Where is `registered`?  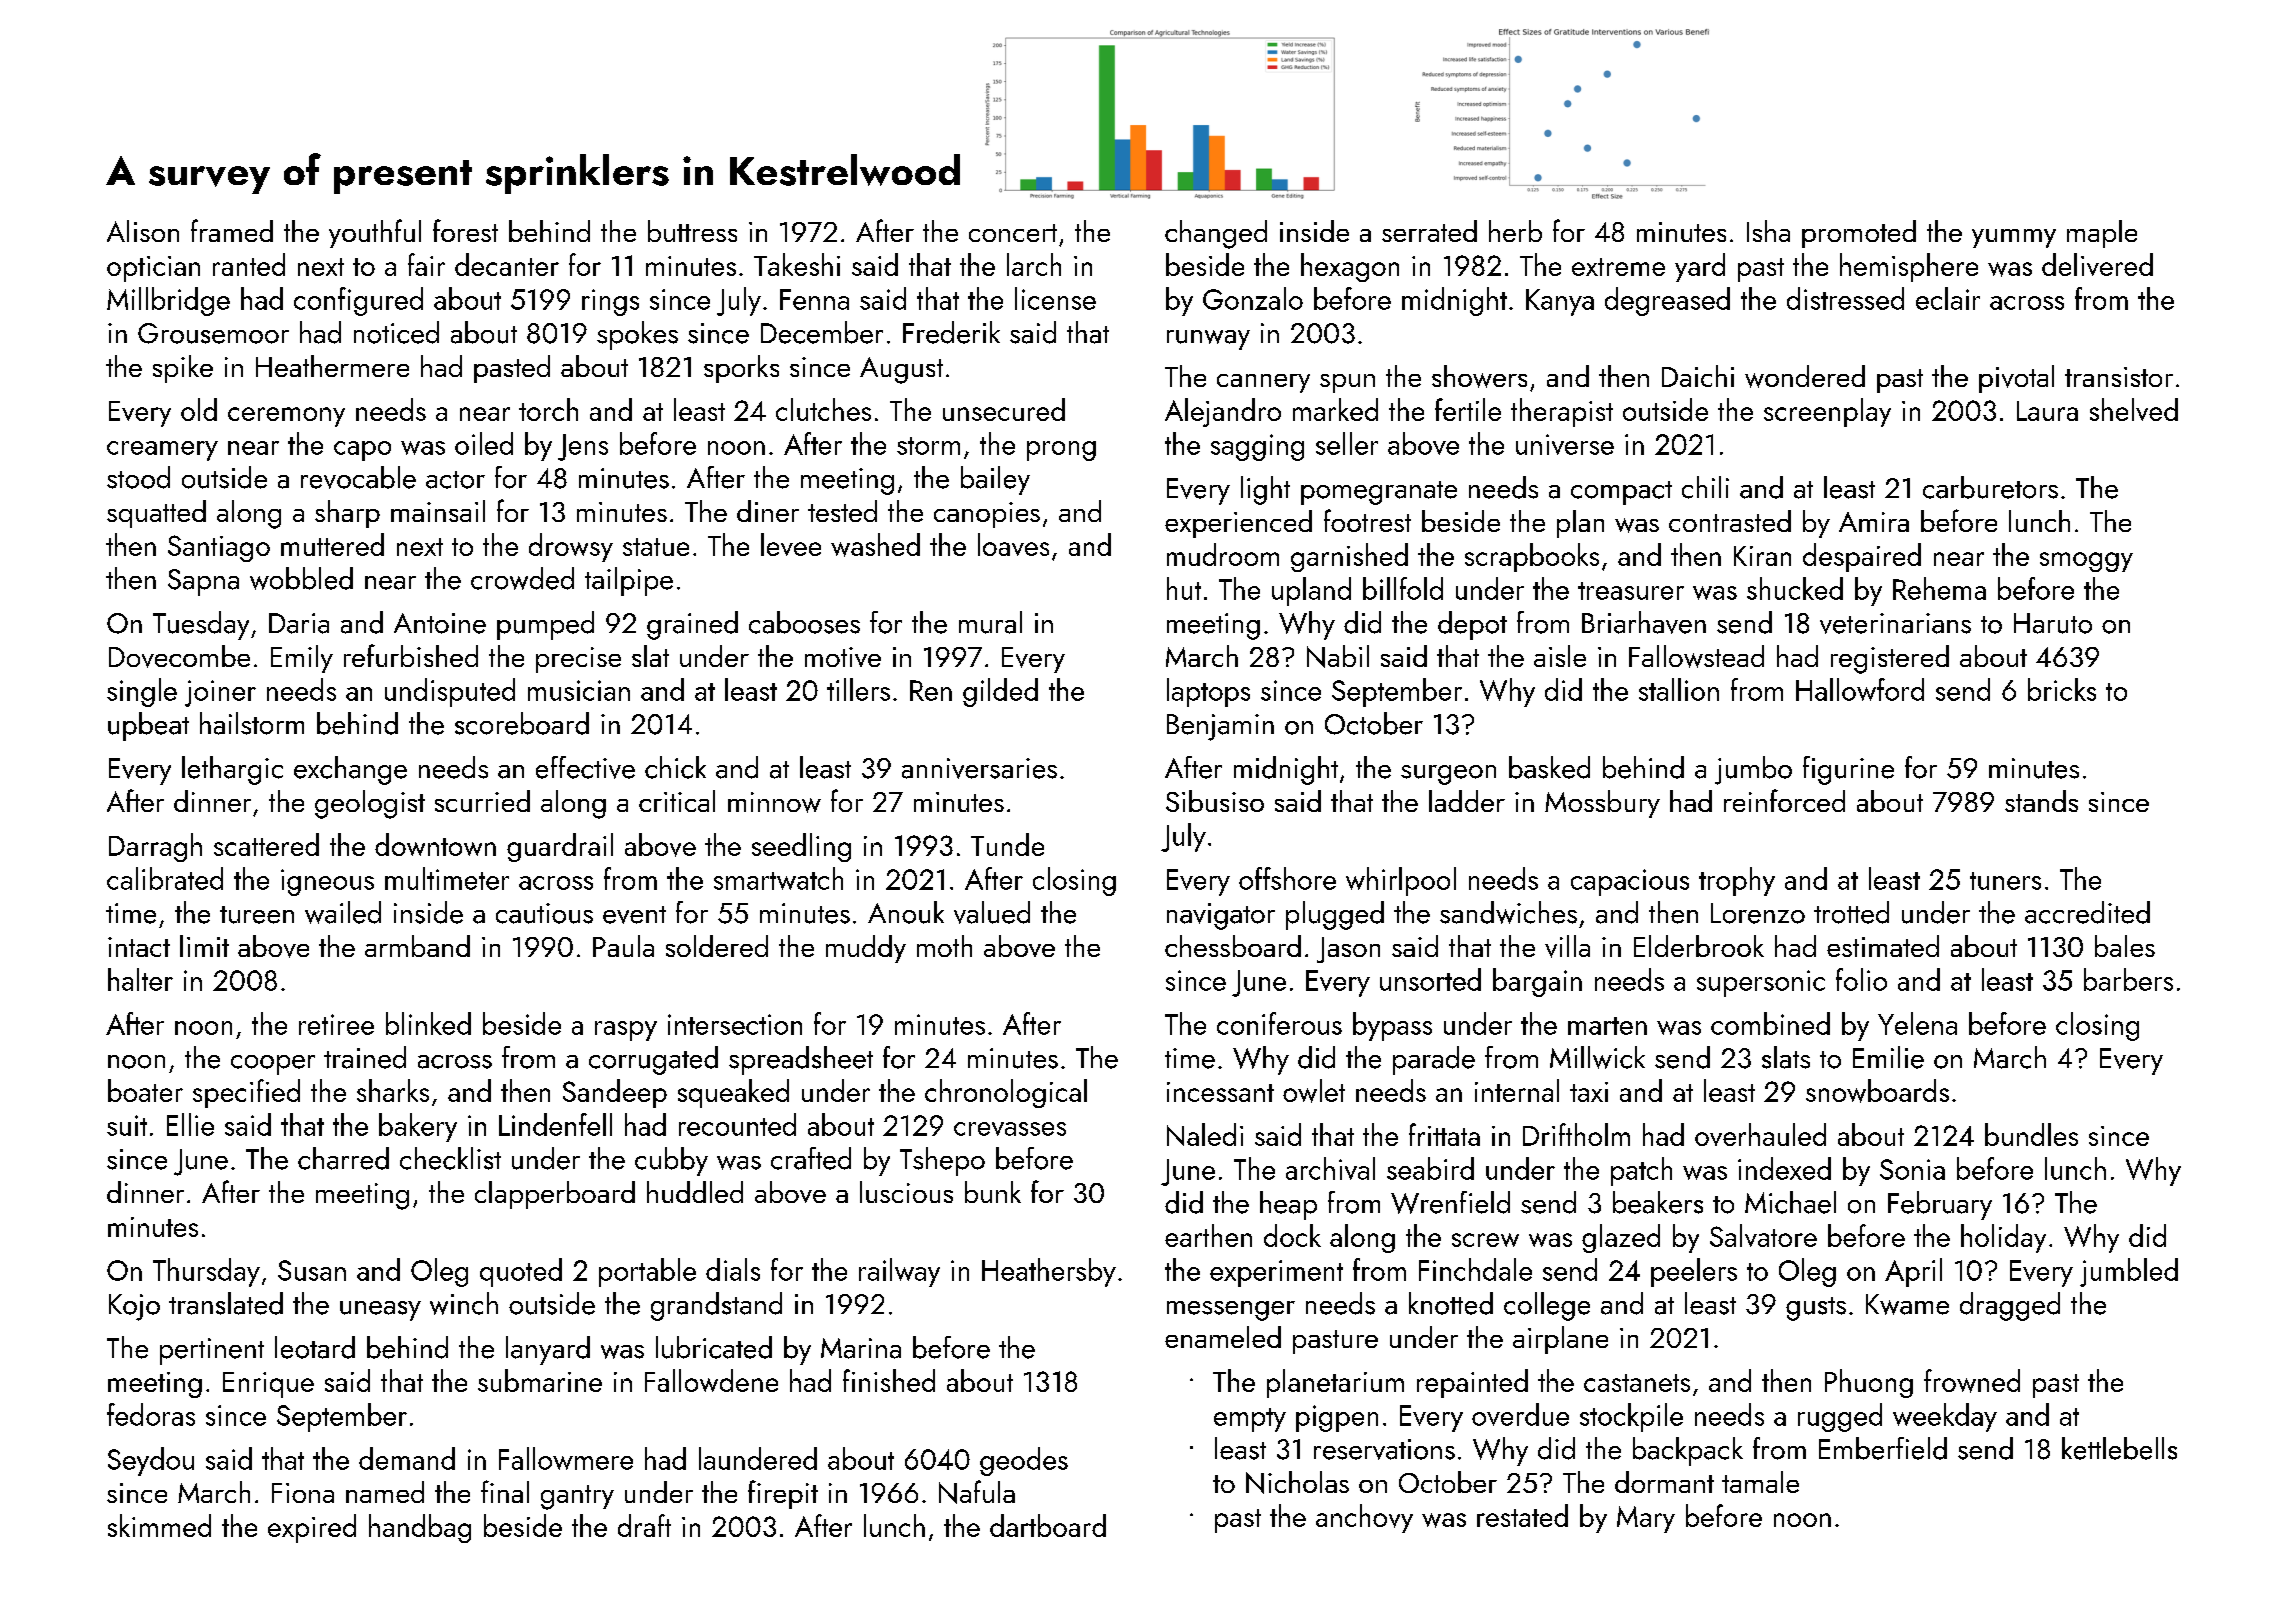 registered is located at coordinates (1890, 659).
